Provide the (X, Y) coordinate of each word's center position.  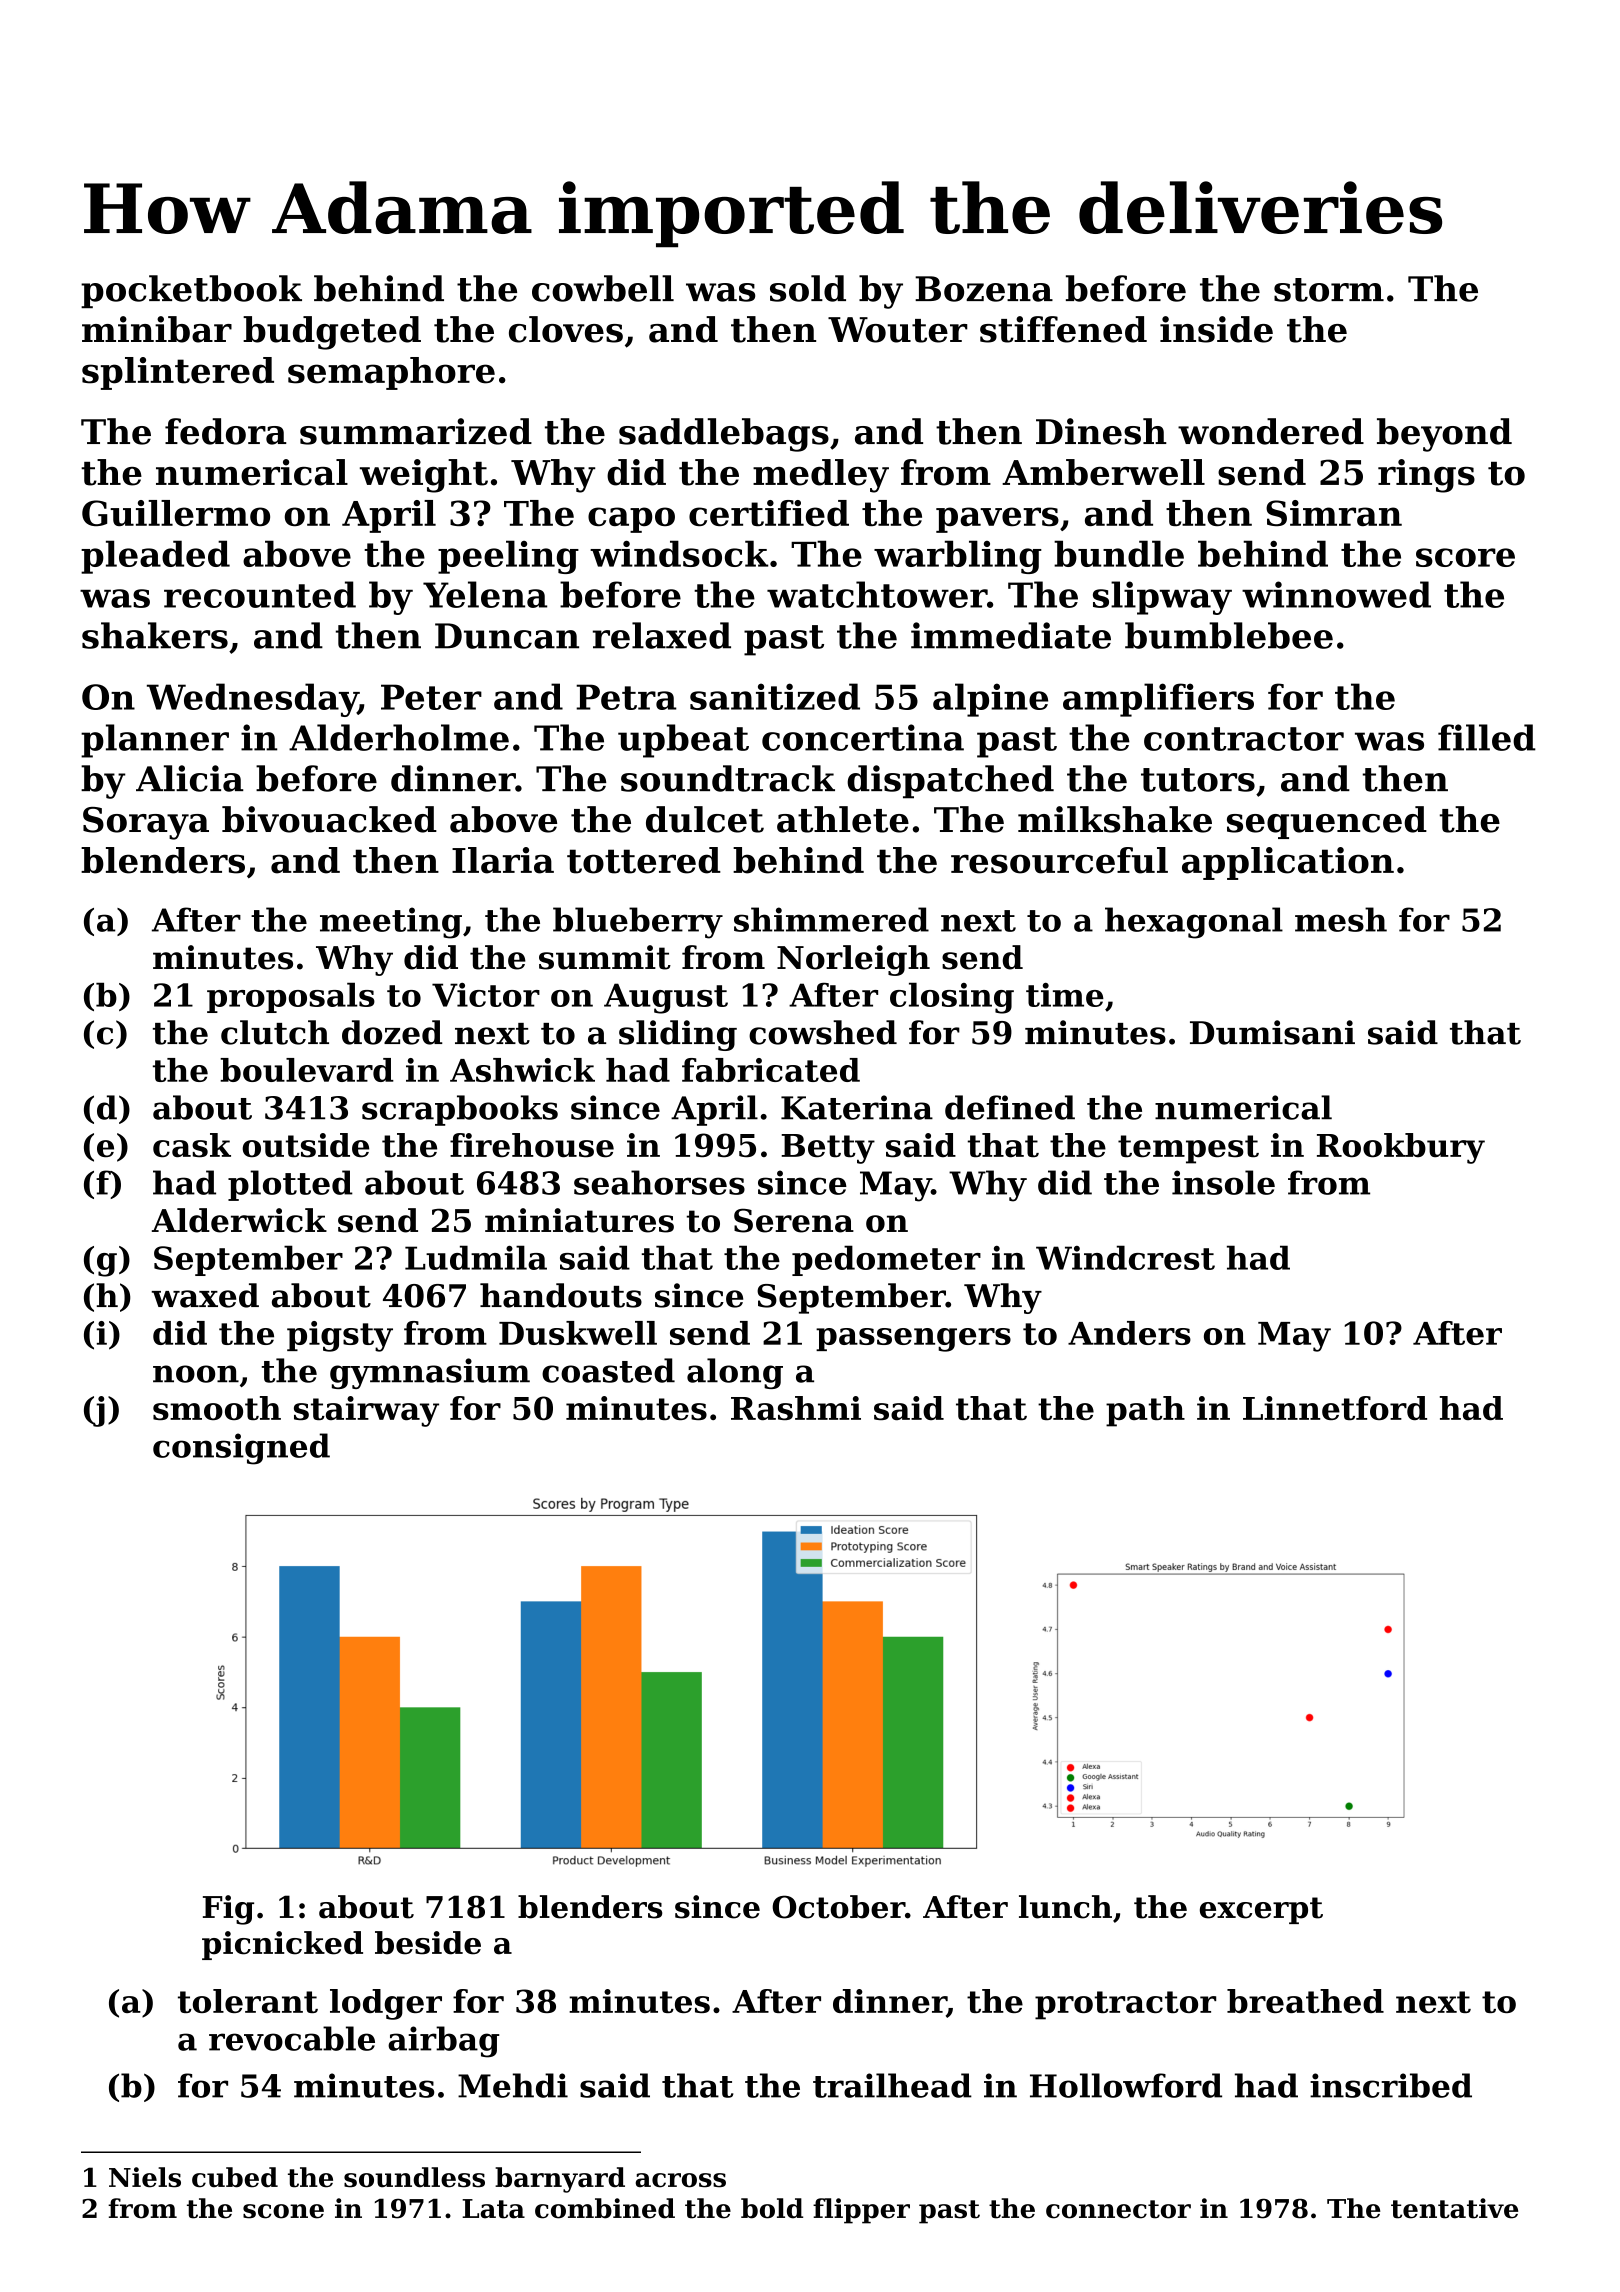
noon (196, 1374)
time (1065, 995)
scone (283, 2211)
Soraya (146, 823)
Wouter (898, 330)
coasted (608, 1370)
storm (1329, 290)
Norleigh (853, 960)
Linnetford (1335, 1408)
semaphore (391, 373)
